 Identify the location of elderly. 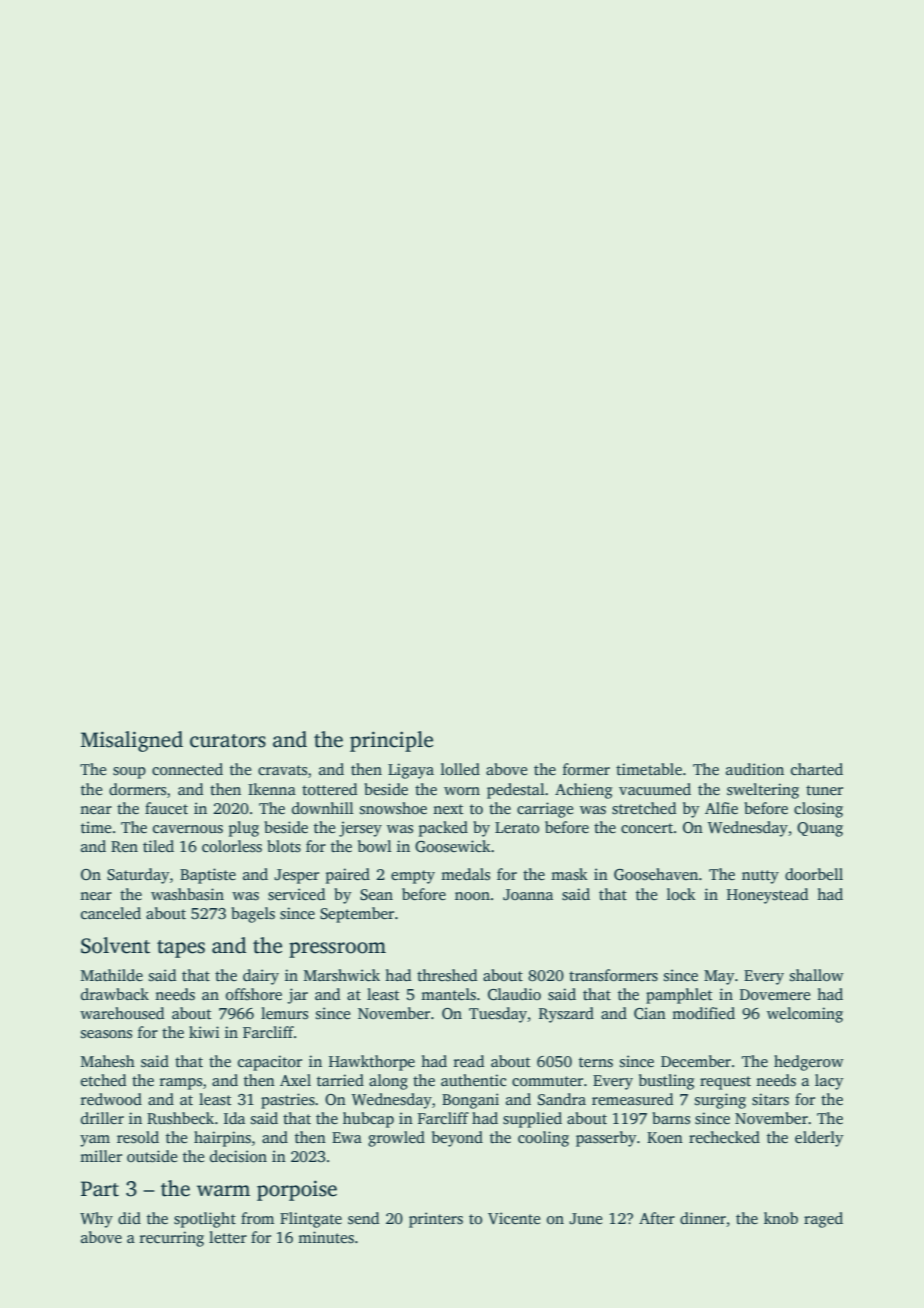
(819, 1139).
